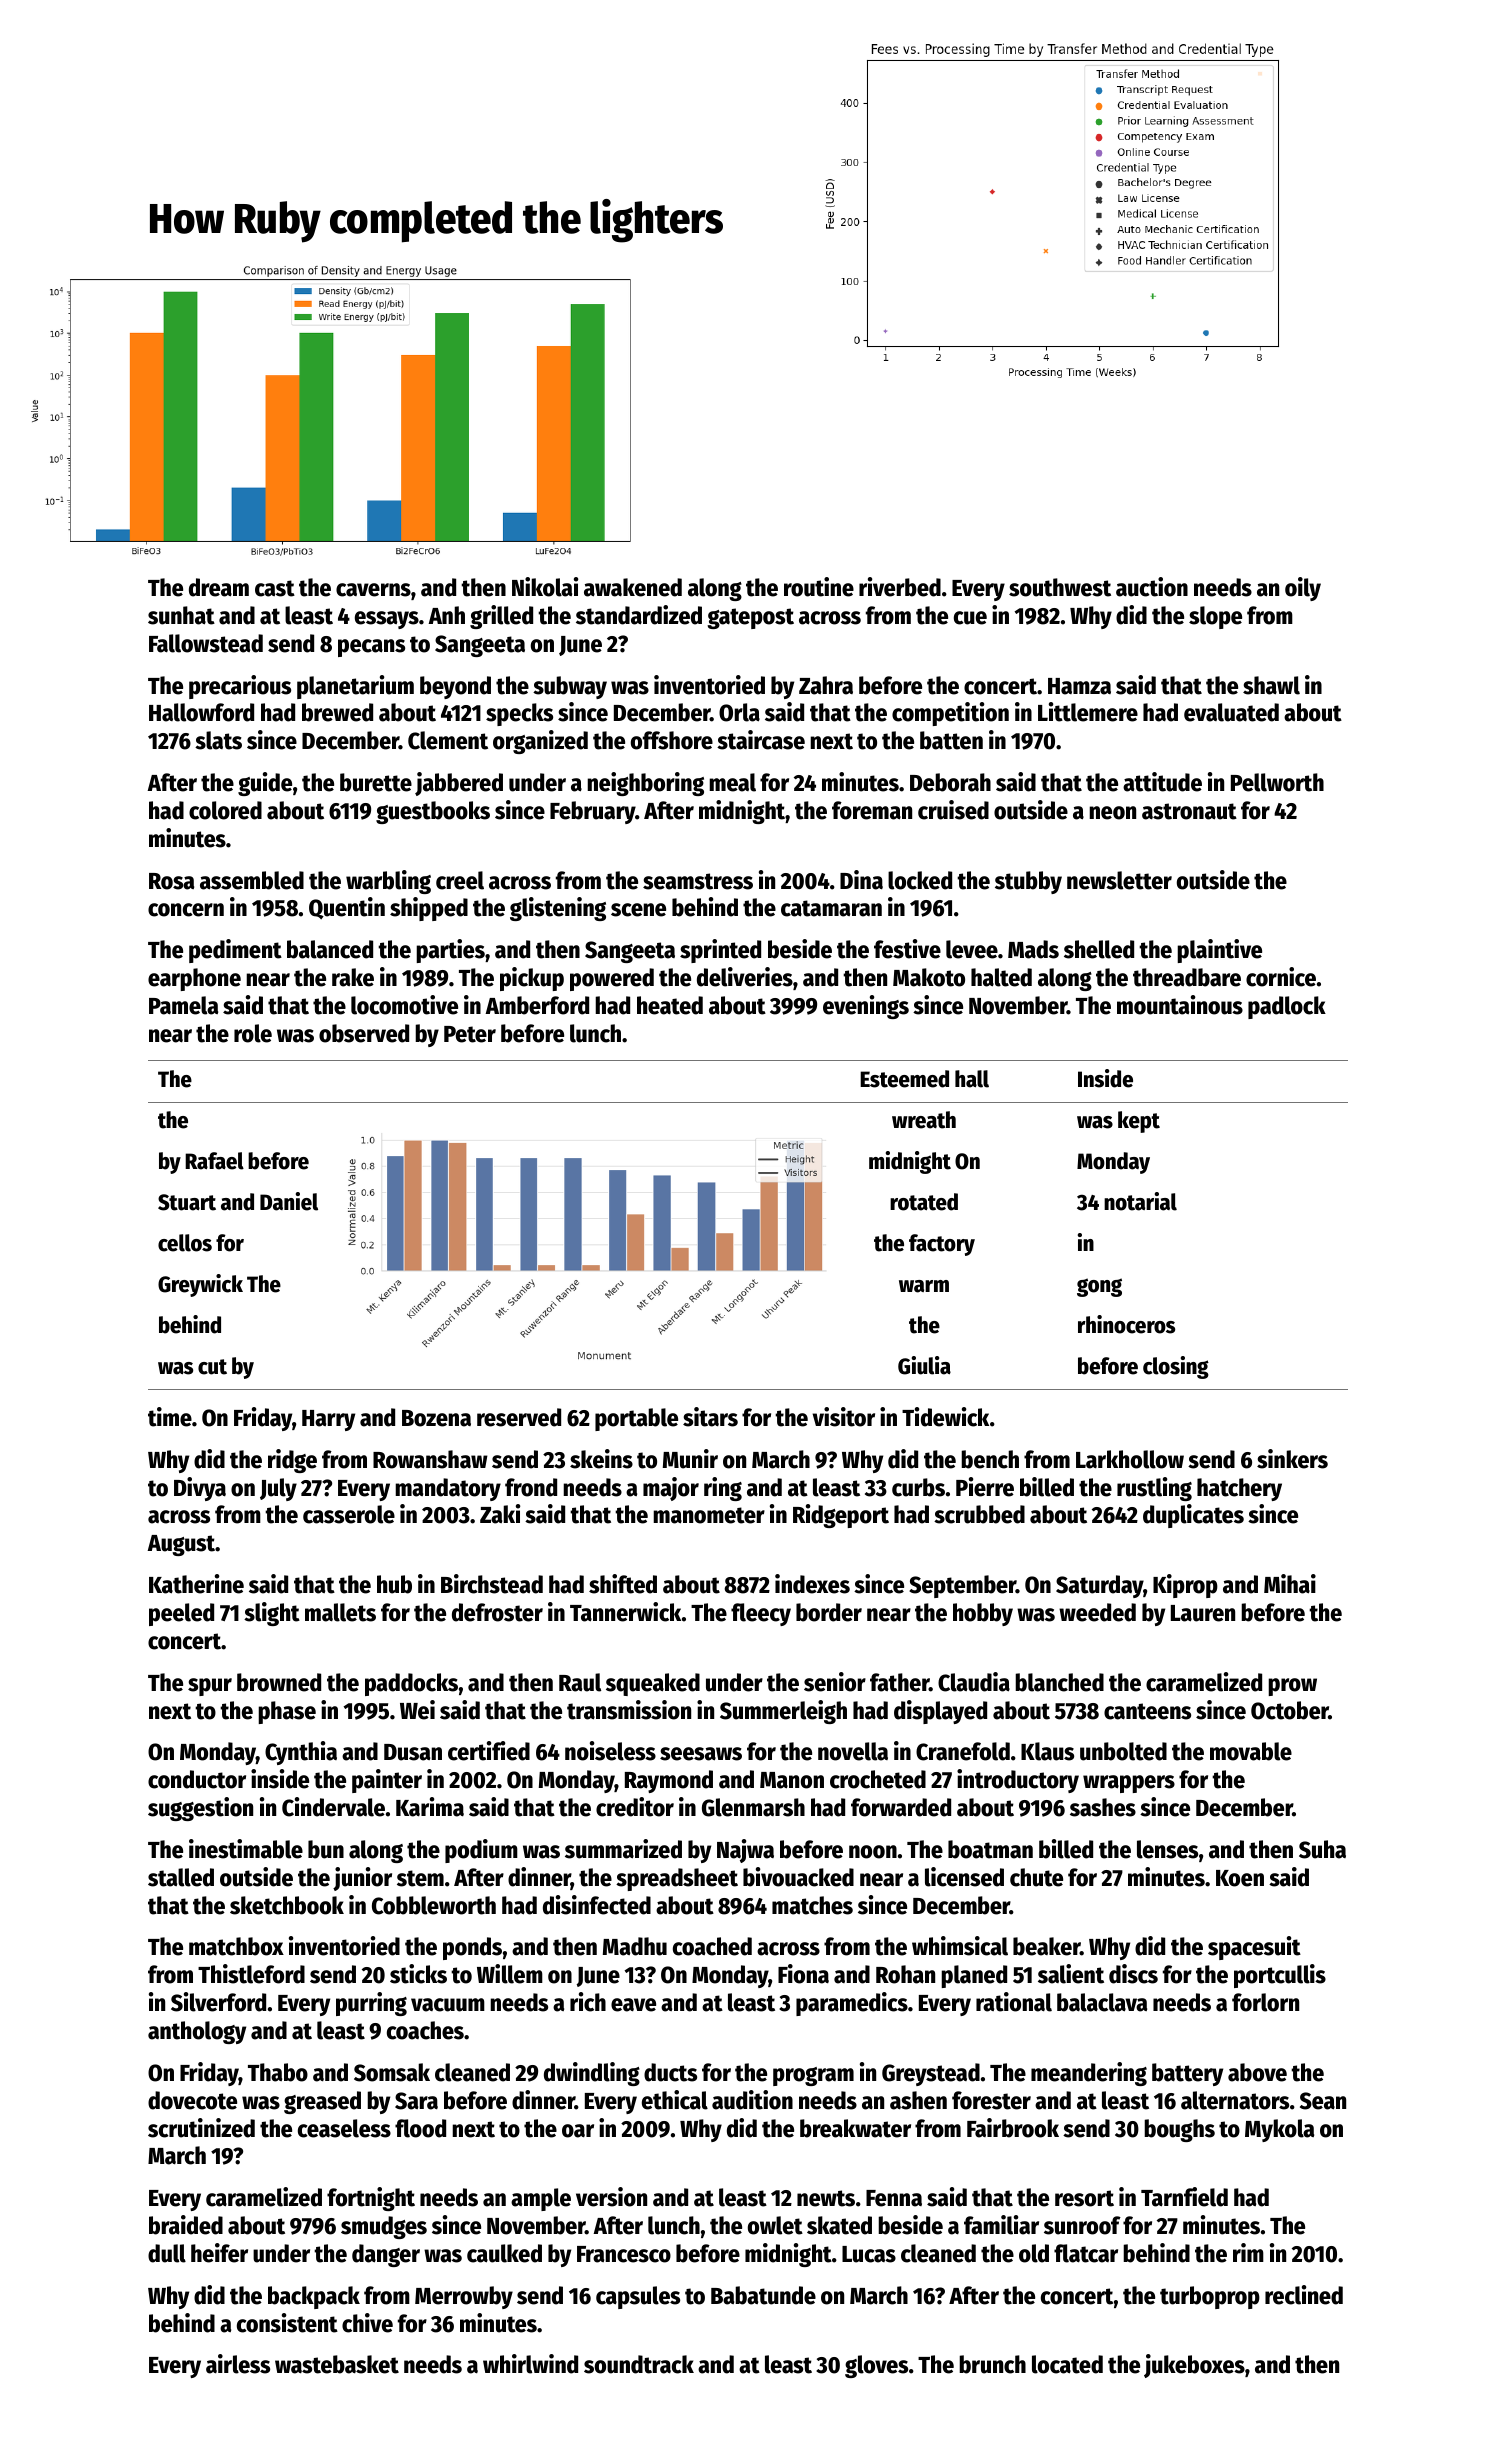 The image size is (1496, 2464). What do you see at coordinates (635, 1946) in the document?
I see `Madhu` at bounding box center [635, 1946].
